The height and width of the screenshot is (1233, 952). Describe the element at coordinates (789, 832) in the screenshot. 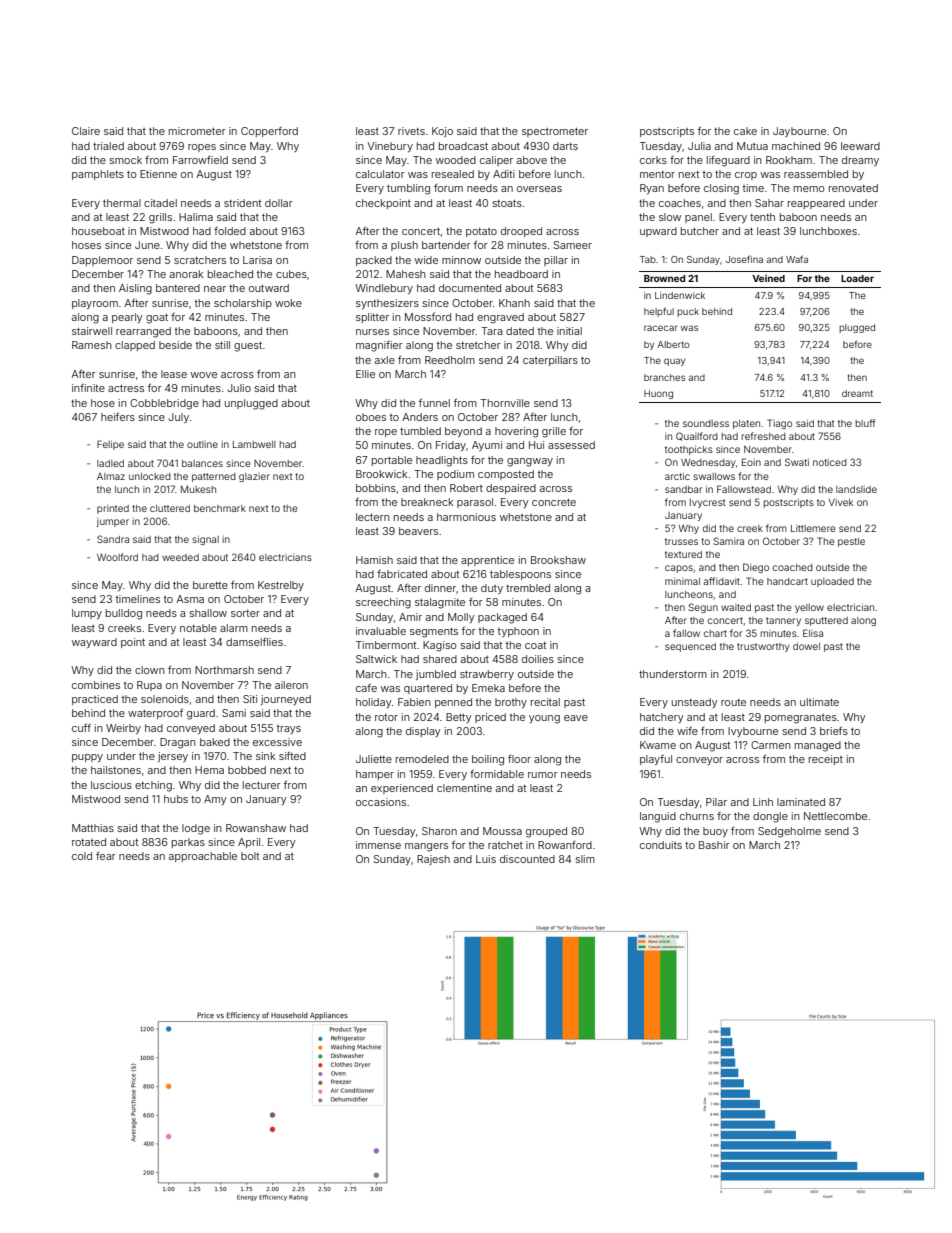

I see `Sedgeholme` at that location.
